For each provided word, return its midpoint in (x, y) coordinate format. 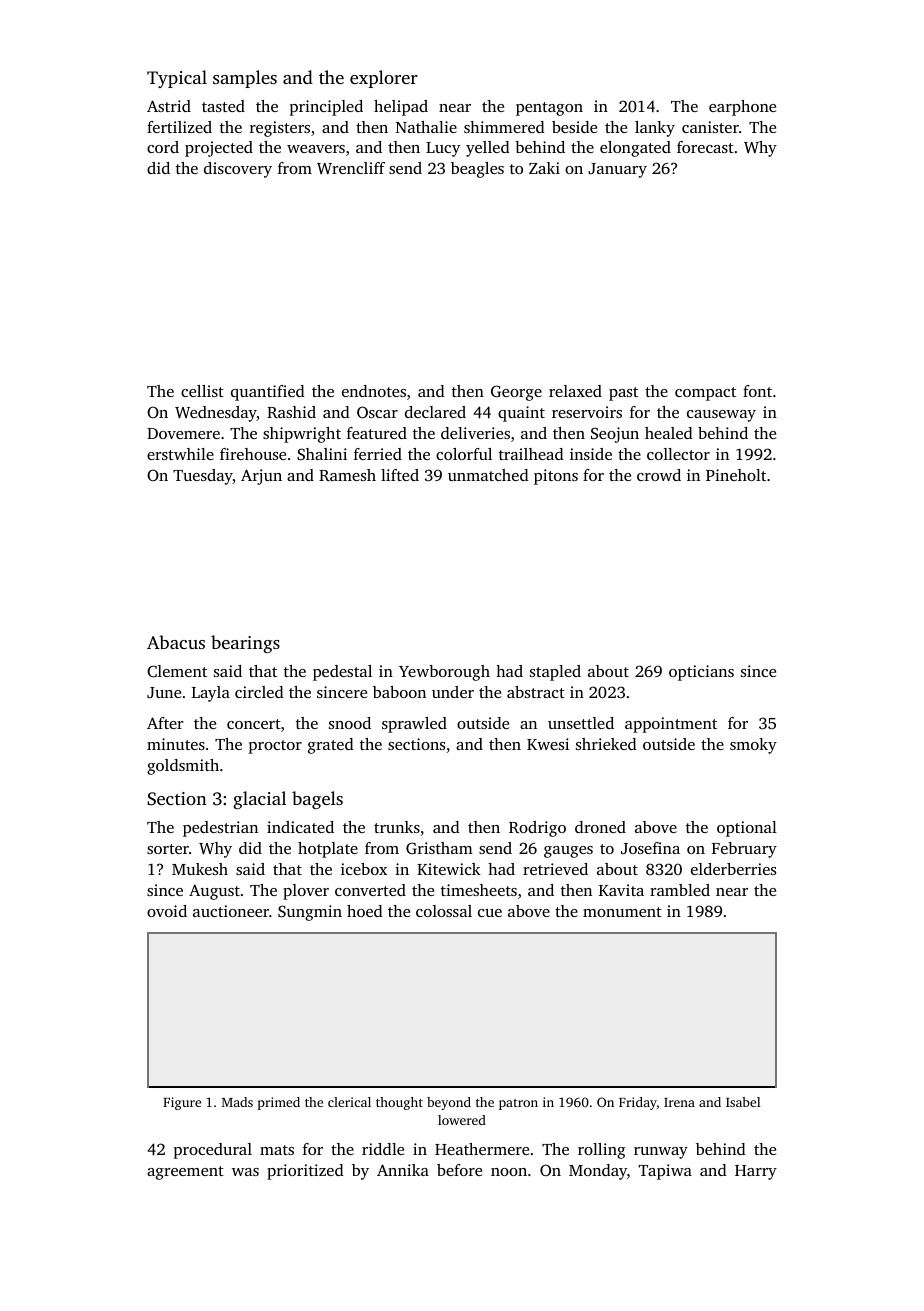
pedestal (342, 673)
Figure (182, 1103)
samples (245, 79)
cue (490, 913)
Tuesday (203, 477)
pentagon (549, 109)
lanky (655, 129)
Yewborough (444, 673)
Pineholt (736, 475)
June (164, 692)
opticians (701, 673)
